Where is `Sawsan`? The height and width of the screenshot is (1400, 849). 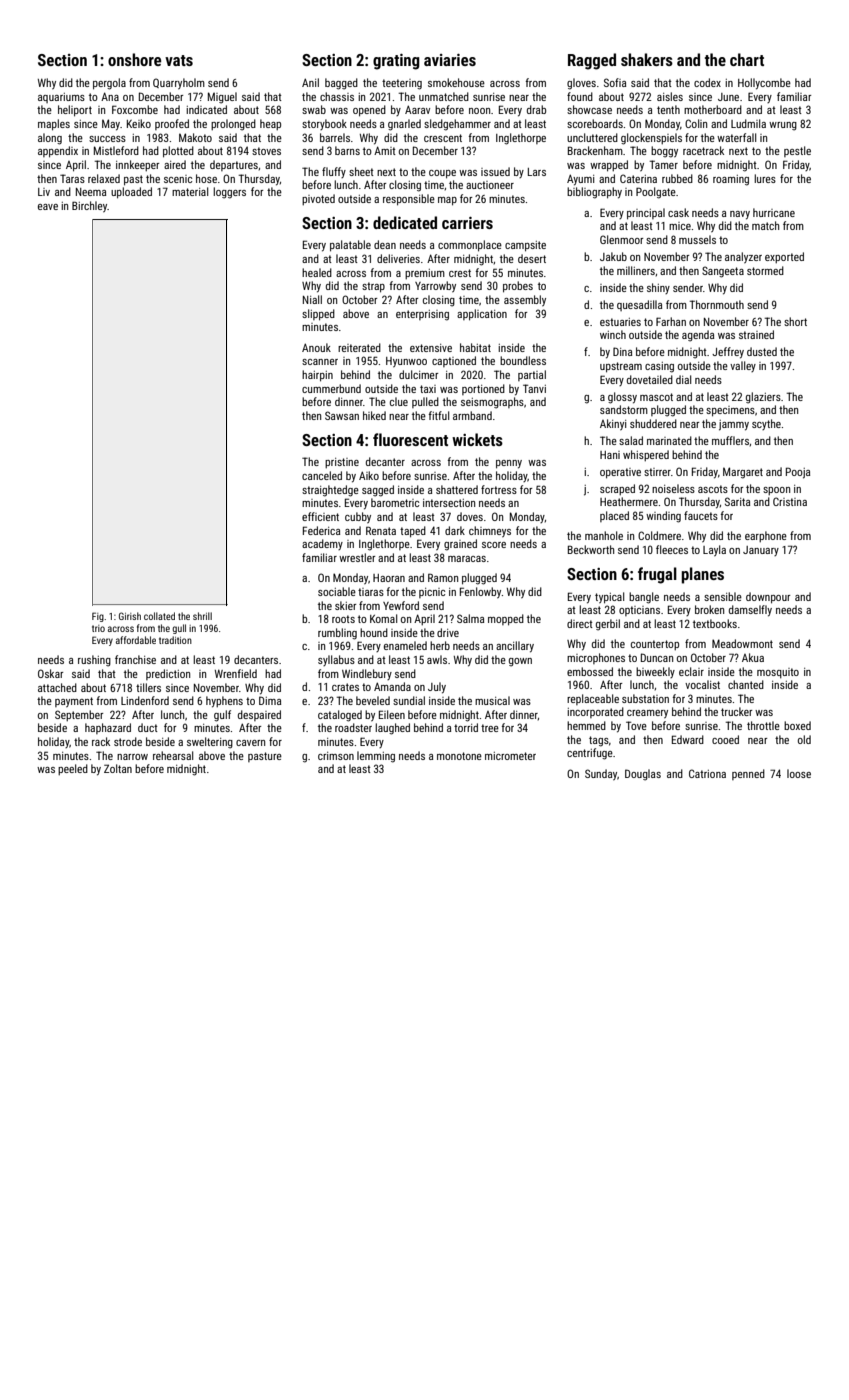 Sawsan is located at coordinates (342, 415).
